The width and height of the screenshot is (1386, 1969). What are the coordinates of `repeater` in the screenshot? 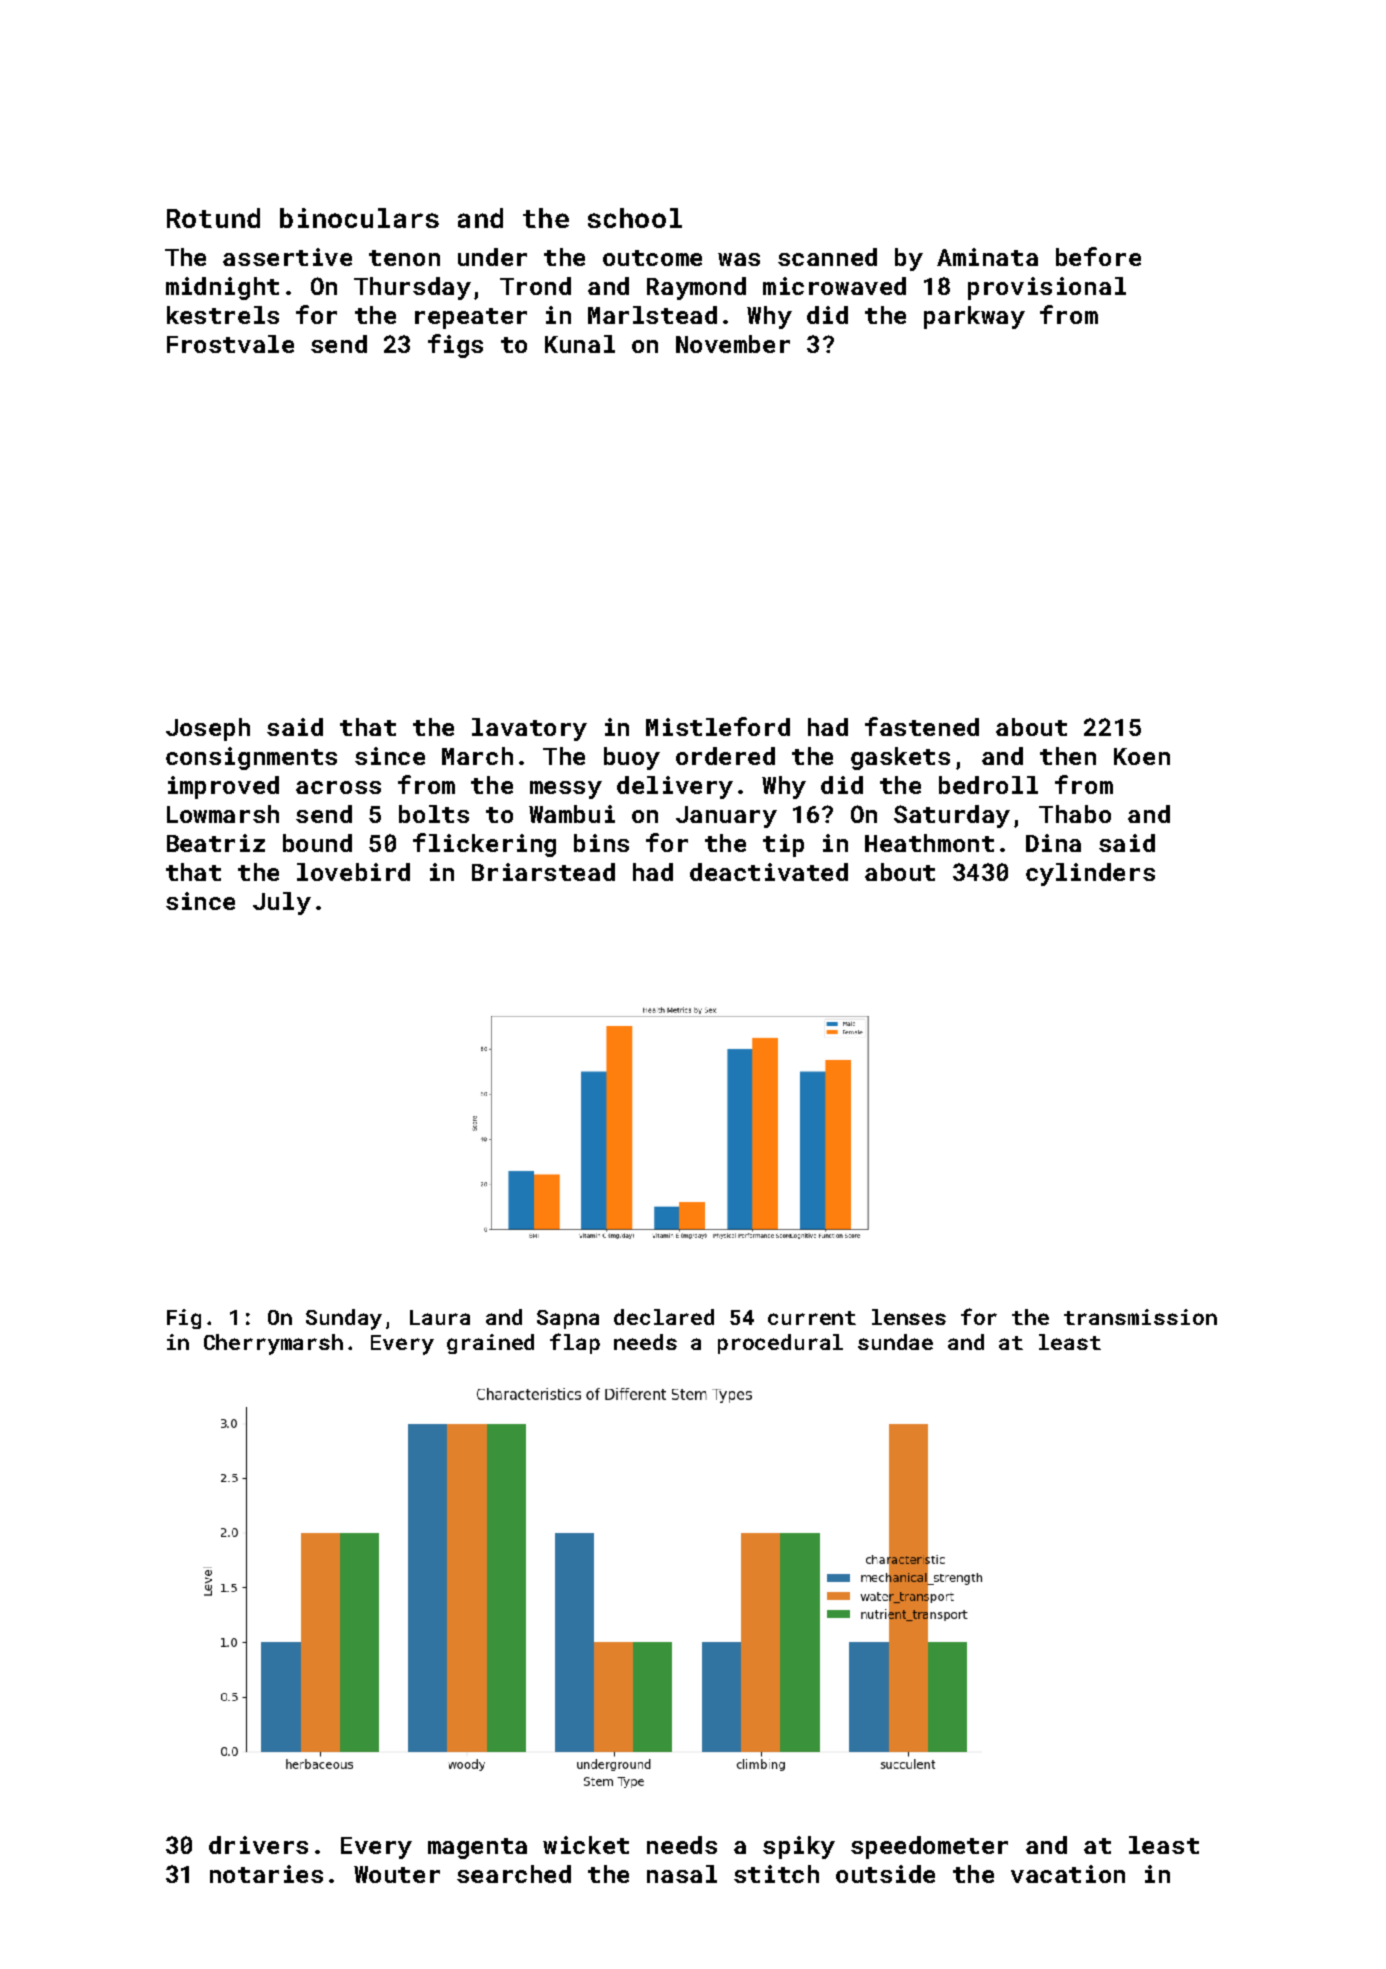 It's located at (471, 318).
